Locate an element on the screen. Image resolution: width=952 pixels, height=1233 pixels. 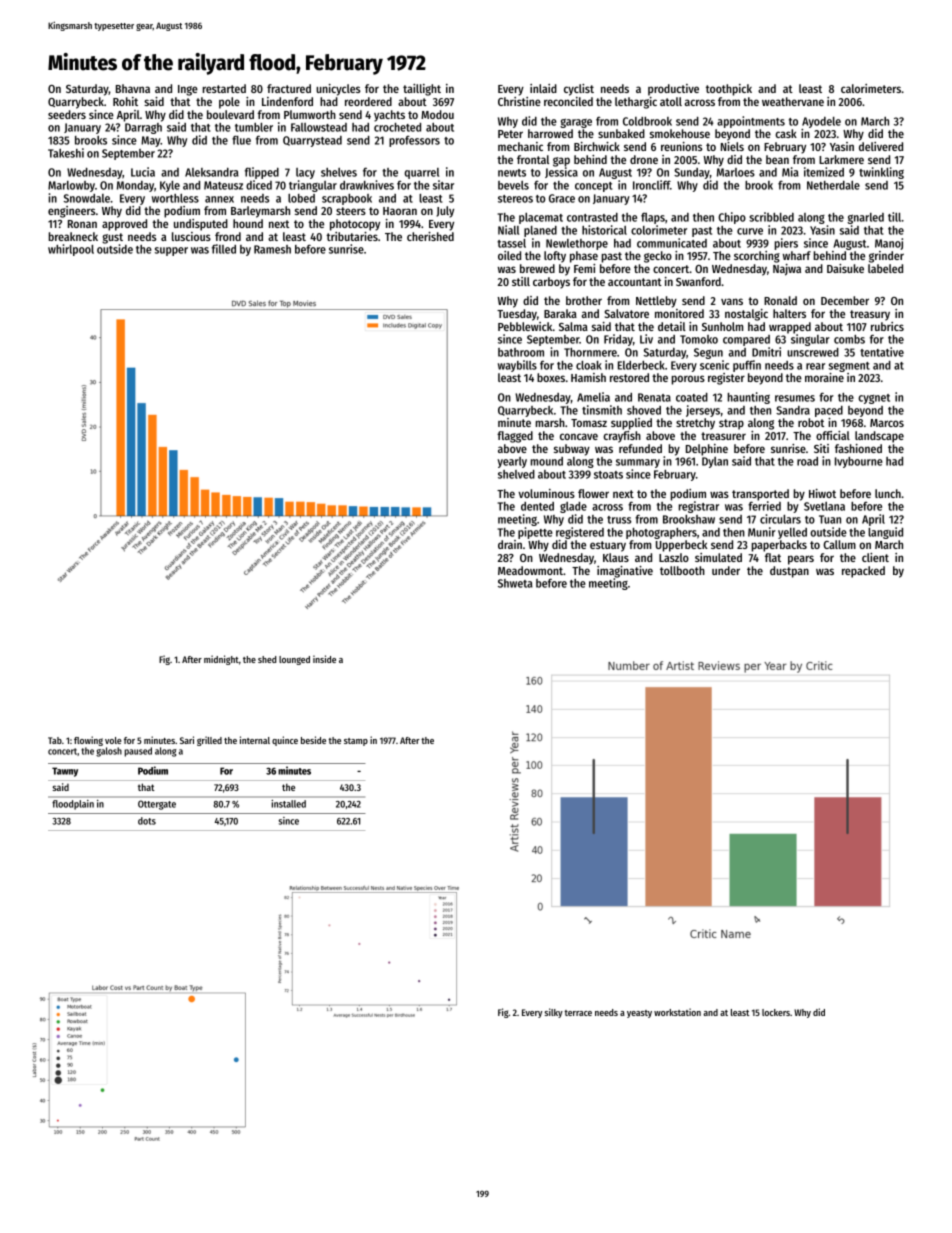
Ramesh is located at coordinates (272, 249).
